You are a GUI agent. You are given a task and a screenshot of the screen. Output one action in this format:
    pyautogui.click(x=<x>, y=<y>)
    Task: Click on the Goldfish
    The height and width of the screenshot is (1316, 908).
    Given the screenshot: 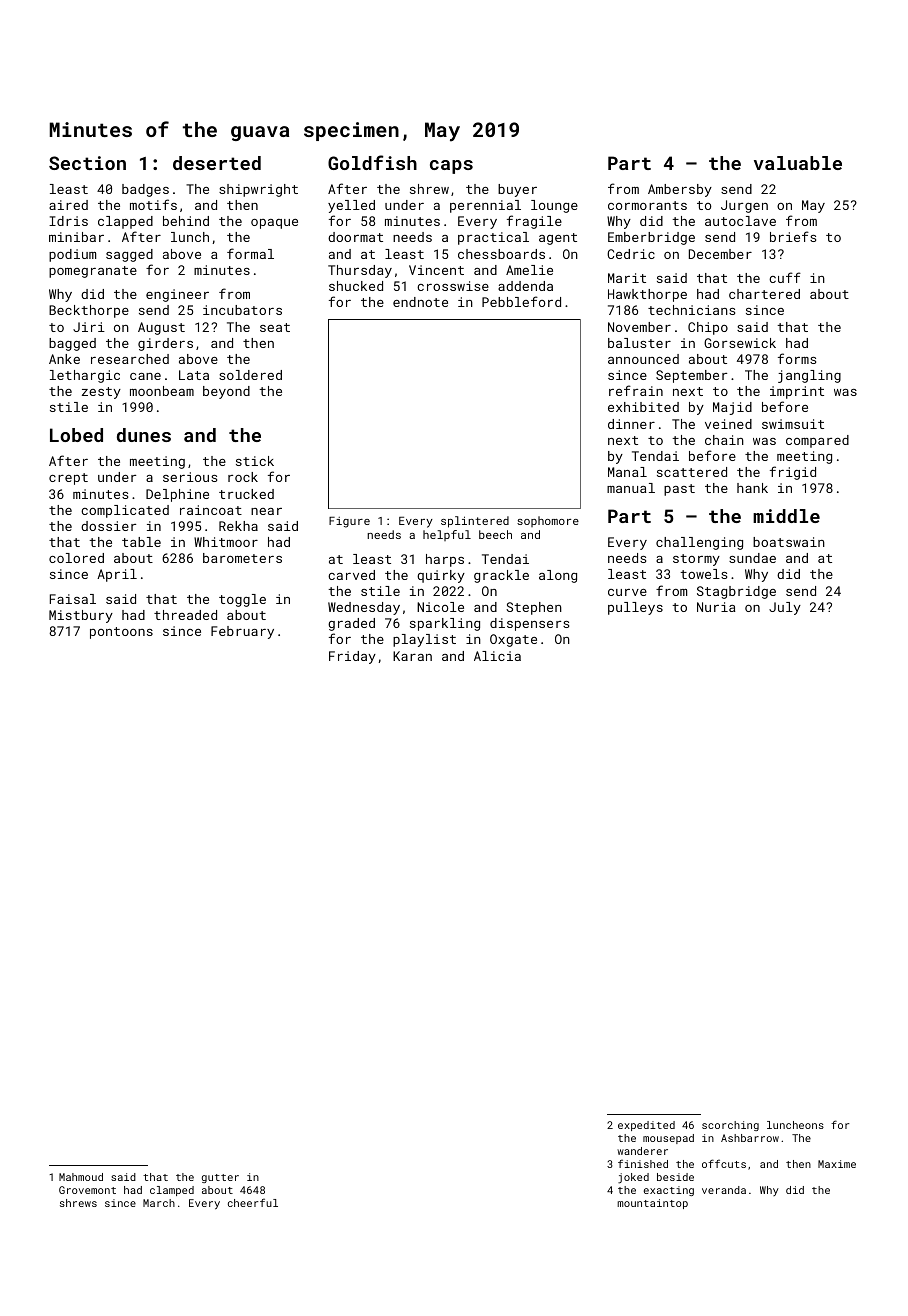 What is the action you would take?
    pyautogui.click(x=372, y=162)
